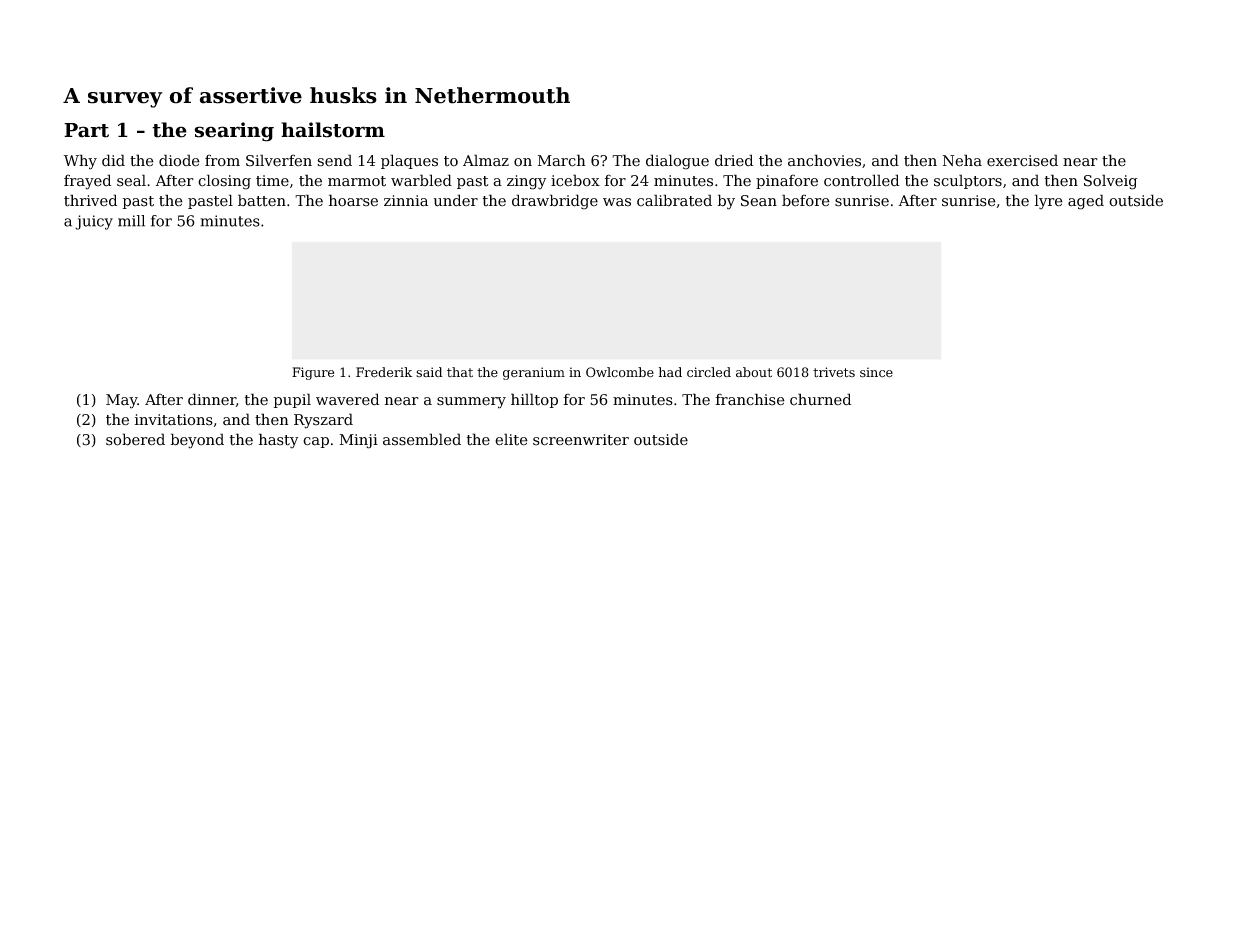 This page has width=1233, height=952. Describe the element at coordinates (581, 440) in the page. I see `screenwriter` at that location.
